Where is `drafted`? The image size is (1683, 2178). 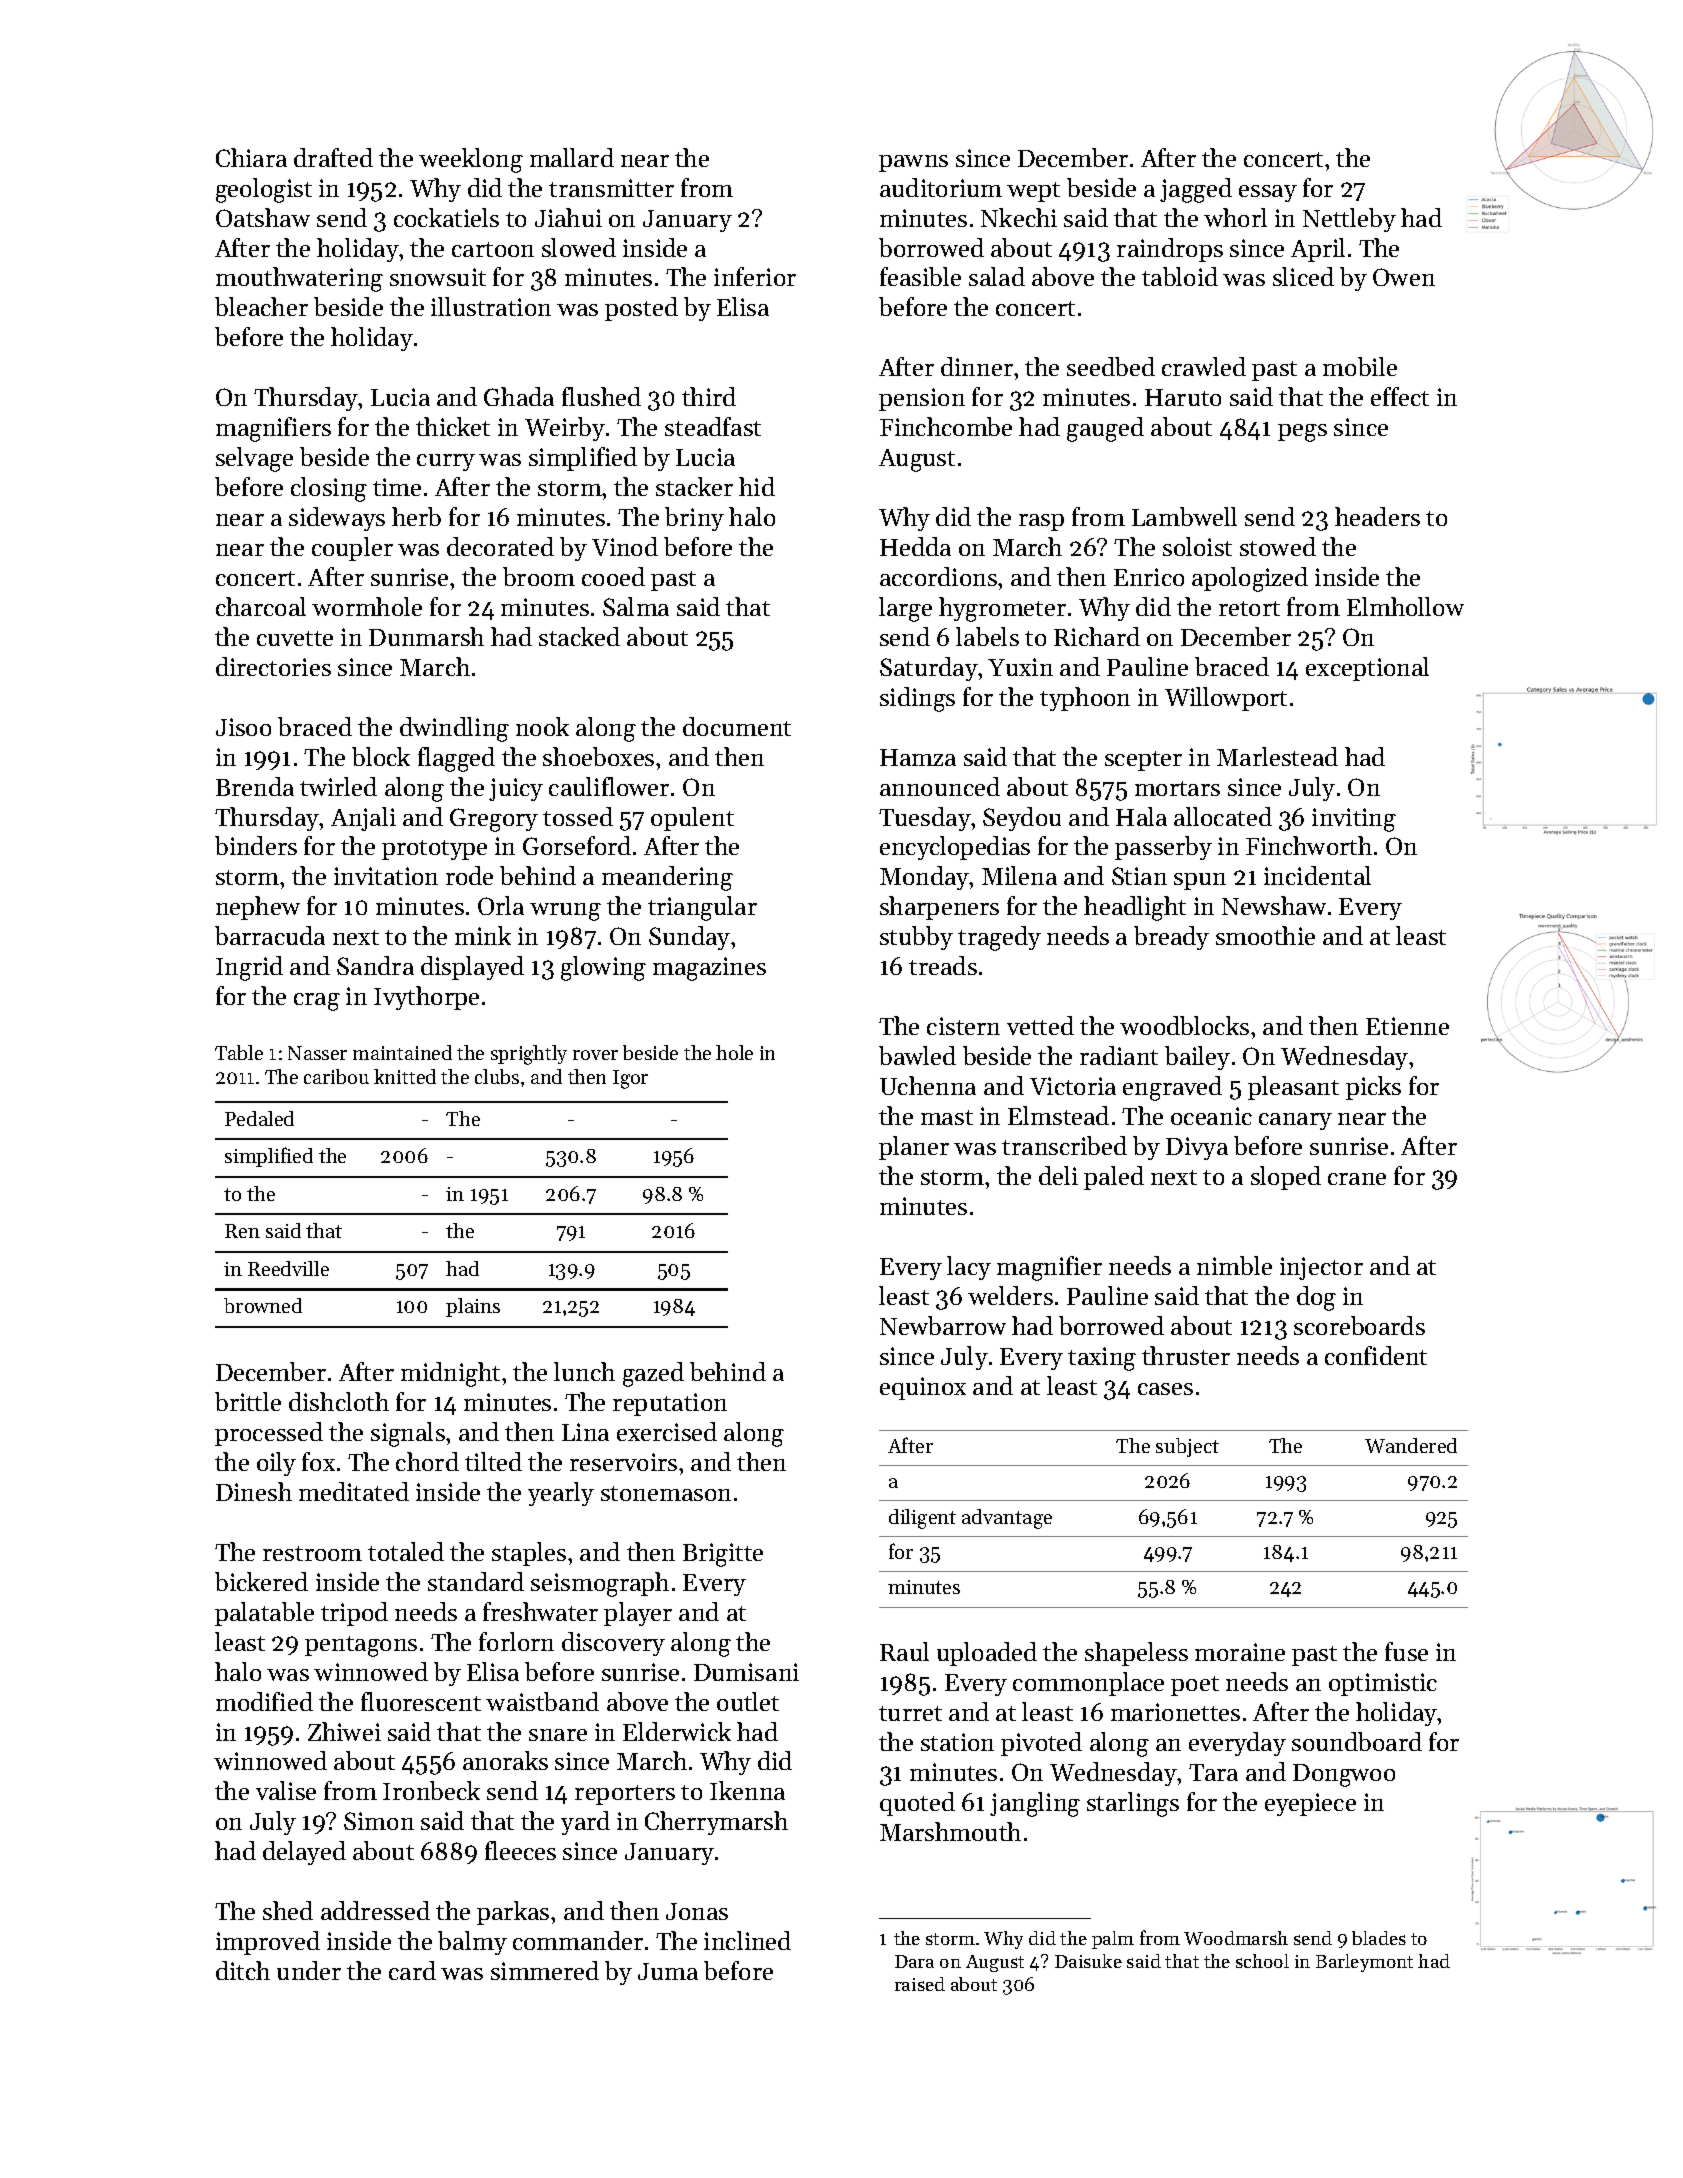
drafted is located at coordinates (333, 157).
